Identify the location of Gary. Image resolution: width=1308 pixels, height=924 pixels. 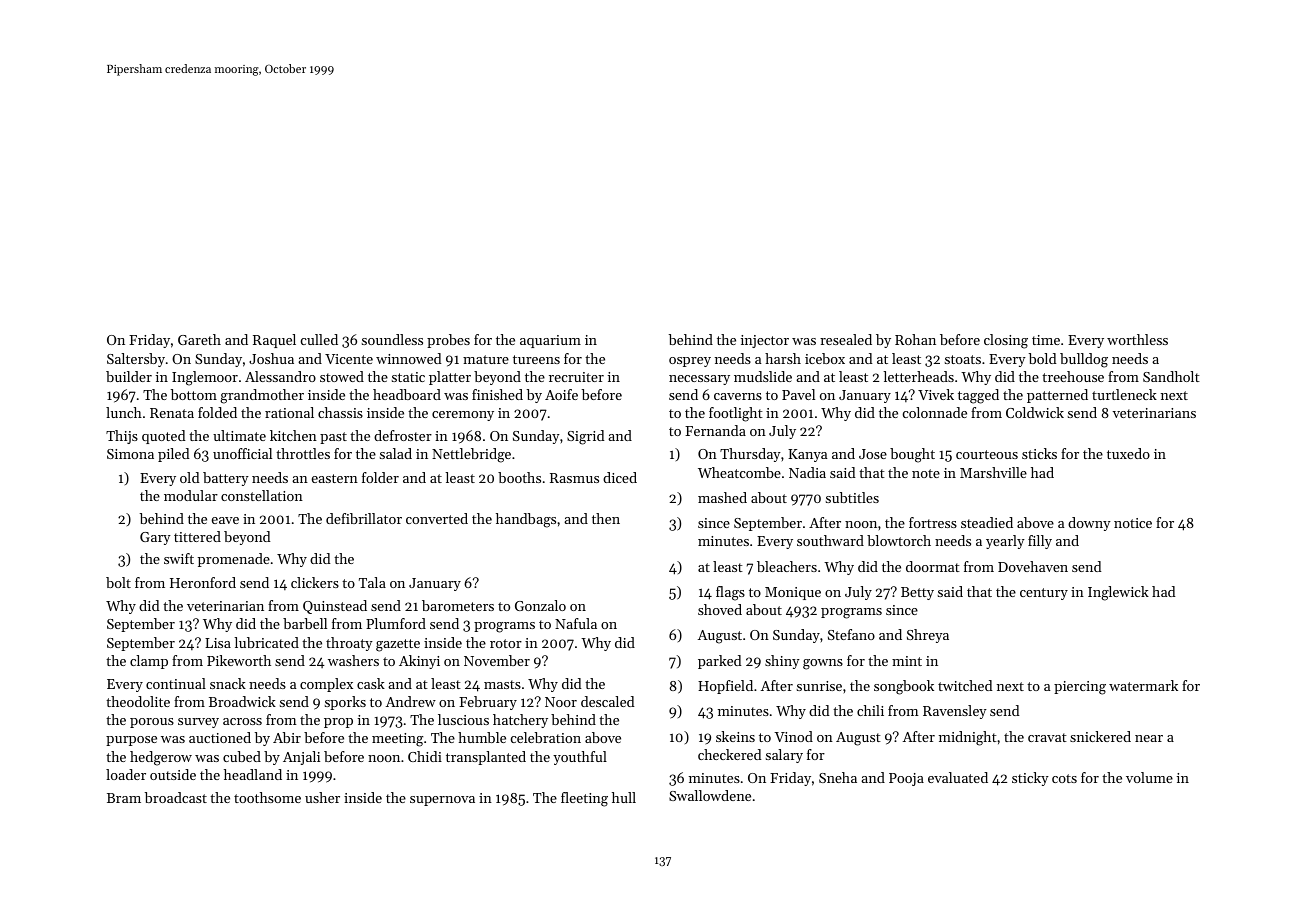
(155, 538).
